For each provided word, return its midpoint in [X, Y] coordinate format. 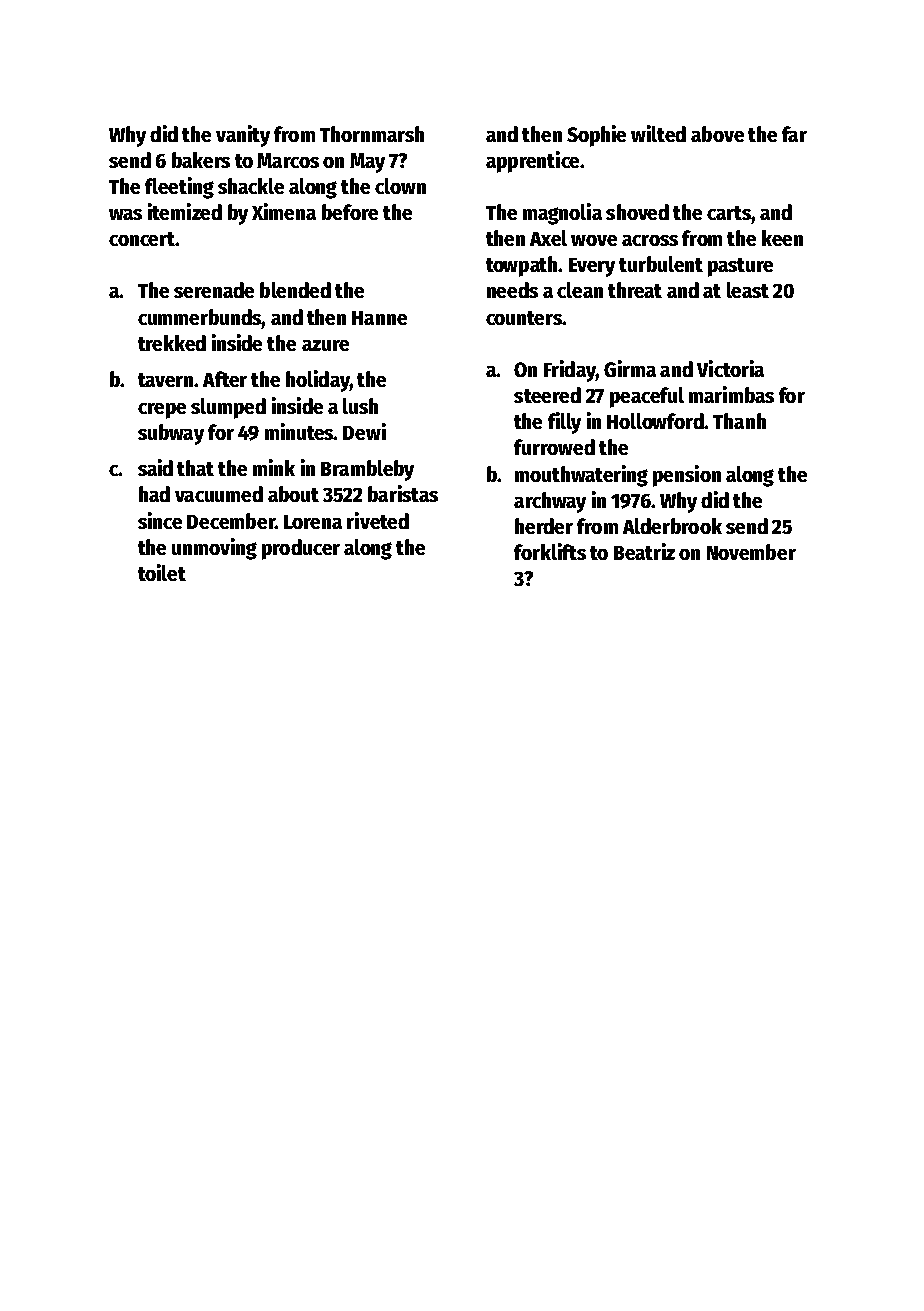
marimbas [731, 394]
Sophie [596, 136]
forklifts [550, 551]
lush [360, 406]
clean [580, 290]
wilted [658, 133]
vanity [243, 136]
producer [301, 549]
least [748, 290]
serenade [214, 290]
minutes [299, 431]
